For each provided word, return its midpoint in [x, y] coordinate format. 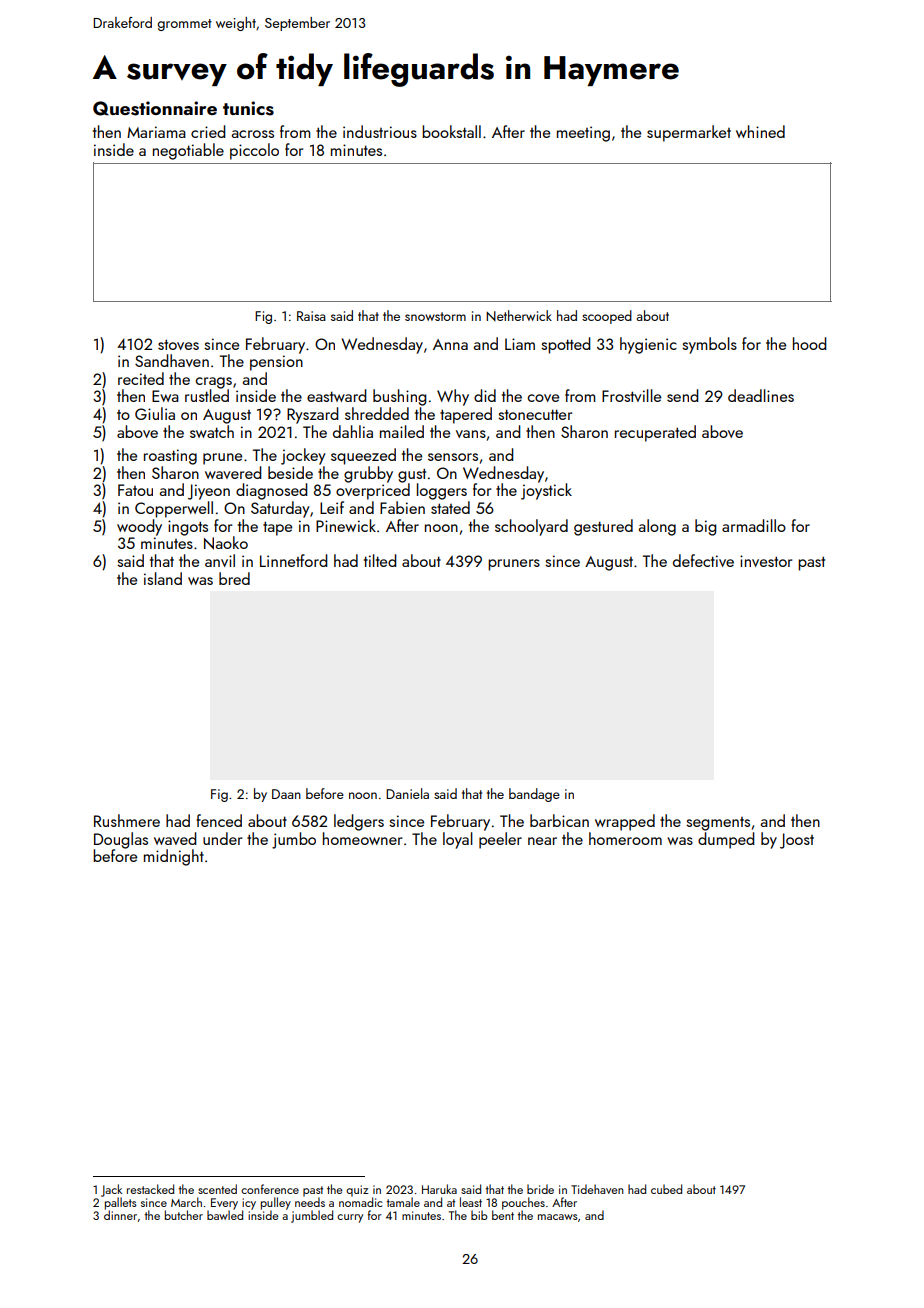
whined [760, 131]
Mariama [156, 132]
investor [766, 561]
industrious [380, 131]
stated [450, 507]
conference [270, 1189]
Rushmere [127, 820]
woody [139, 527]
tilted [380, 560]
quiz [357, 1191]
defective [703, 560]
